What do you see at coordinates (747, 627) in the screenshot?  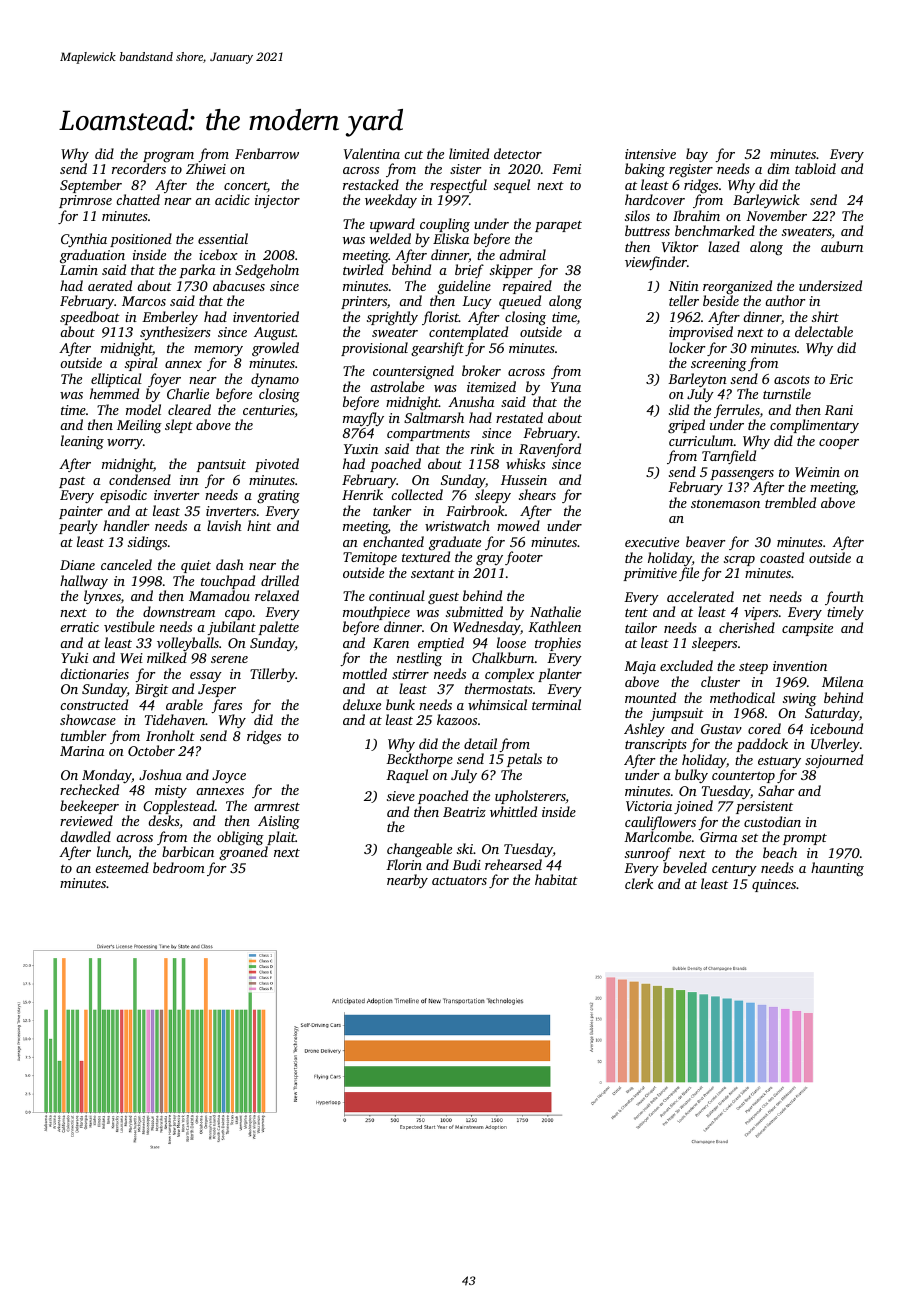 I see `cherished` at bounding box center [747, 627].
